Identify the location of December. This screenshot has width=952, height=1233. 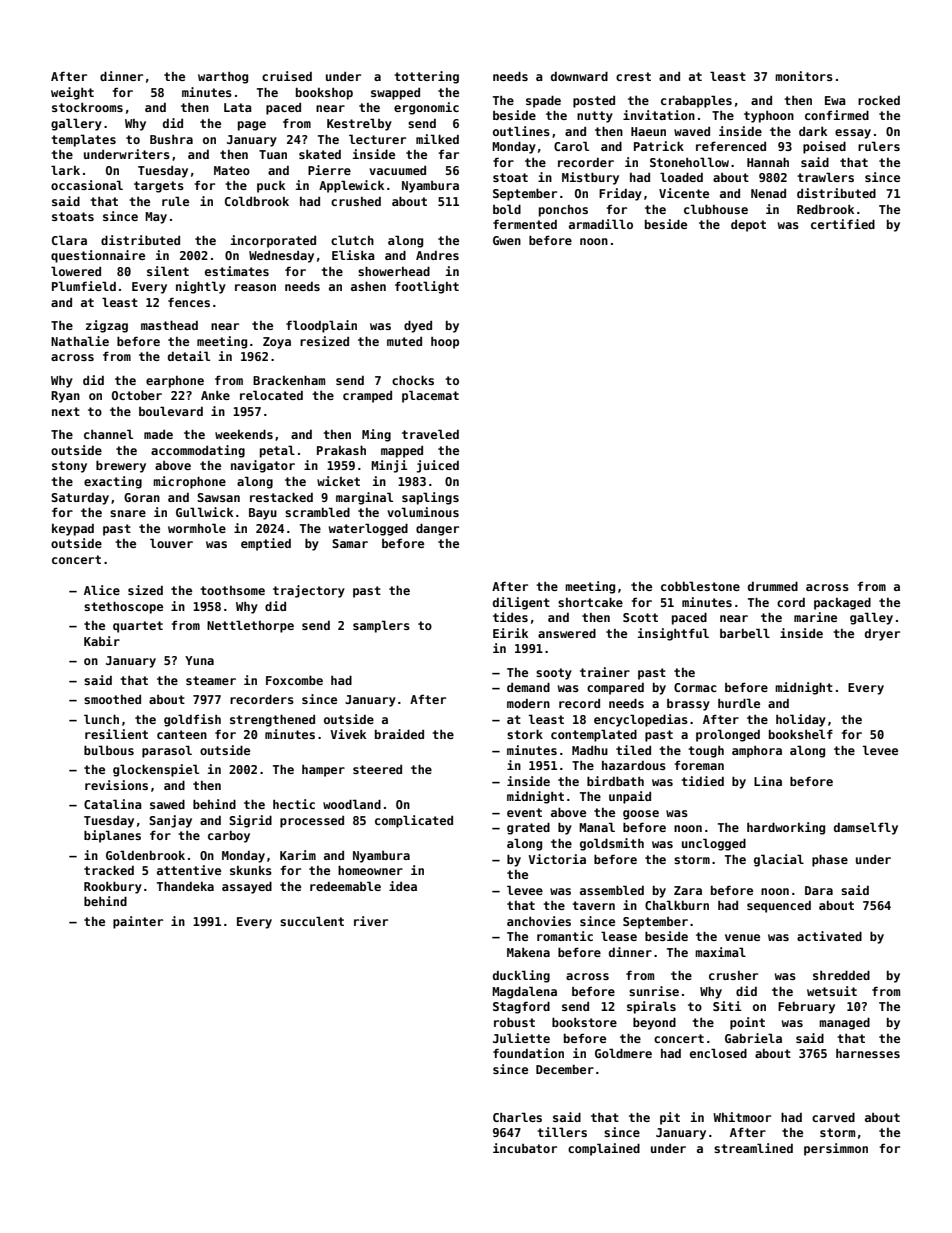
(565, 1069).
